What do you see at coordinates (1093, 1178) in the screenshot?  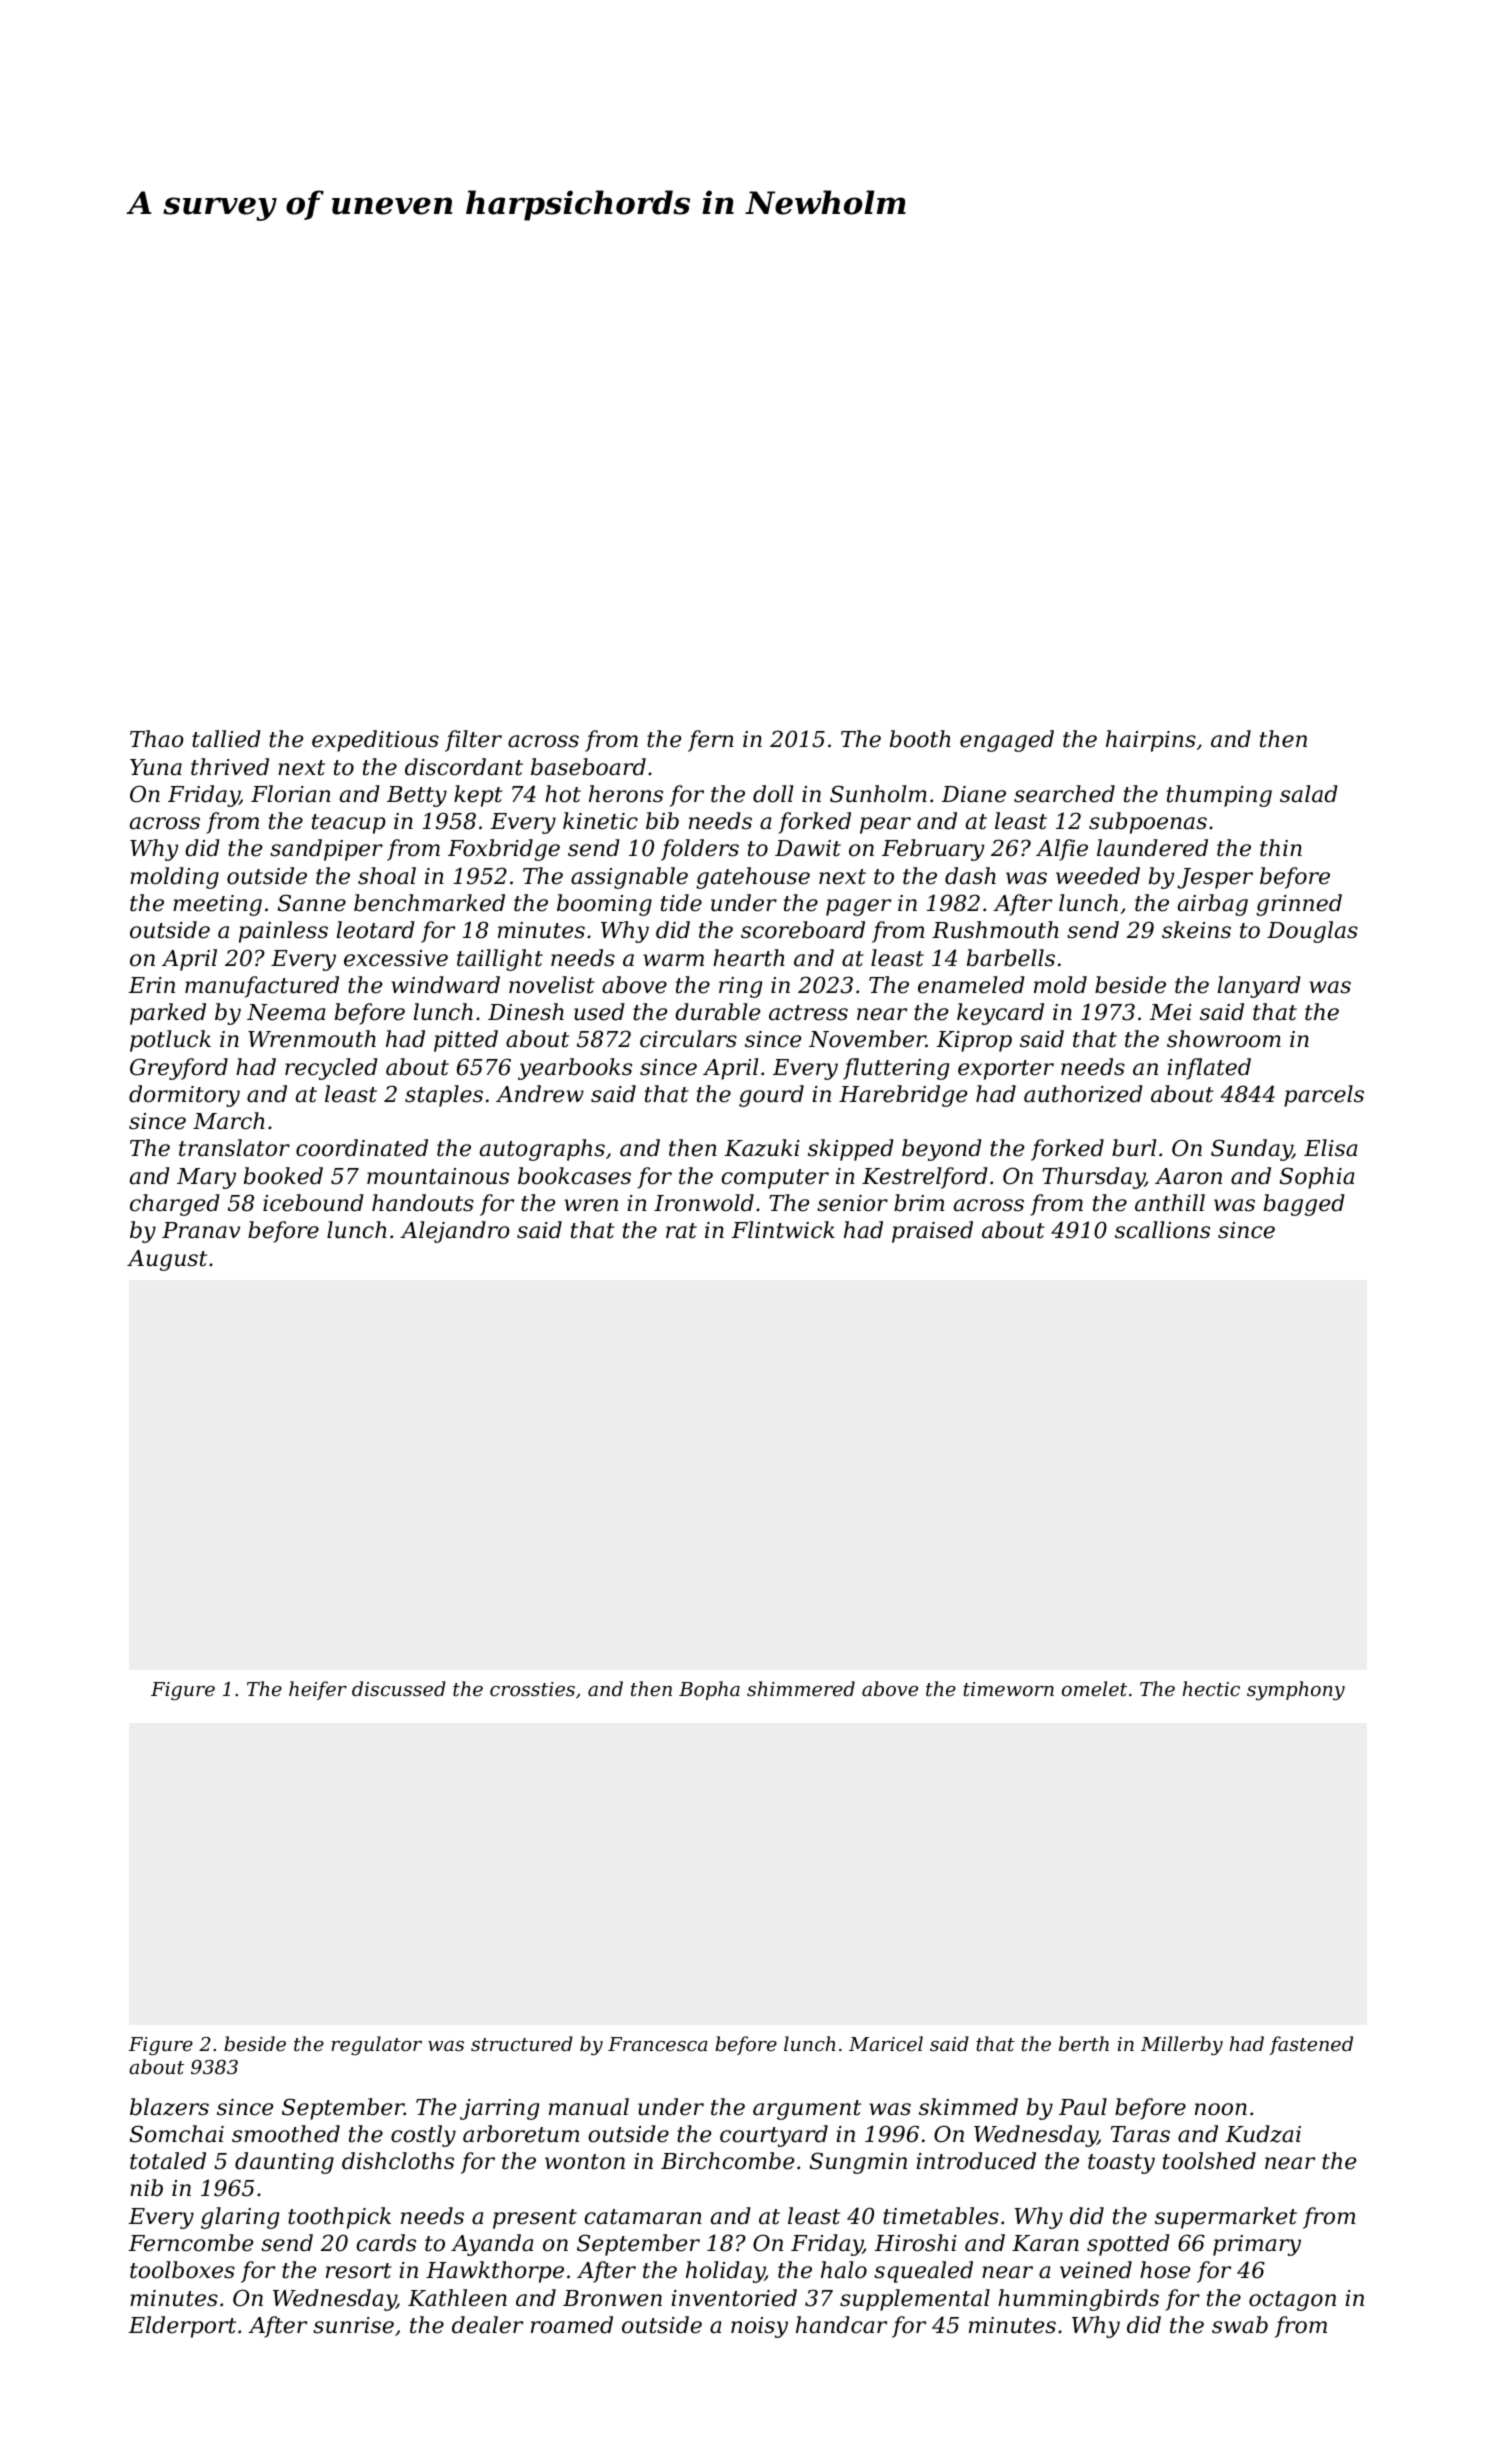 I see `Thursday` at bounding box center [1093, 1178].
